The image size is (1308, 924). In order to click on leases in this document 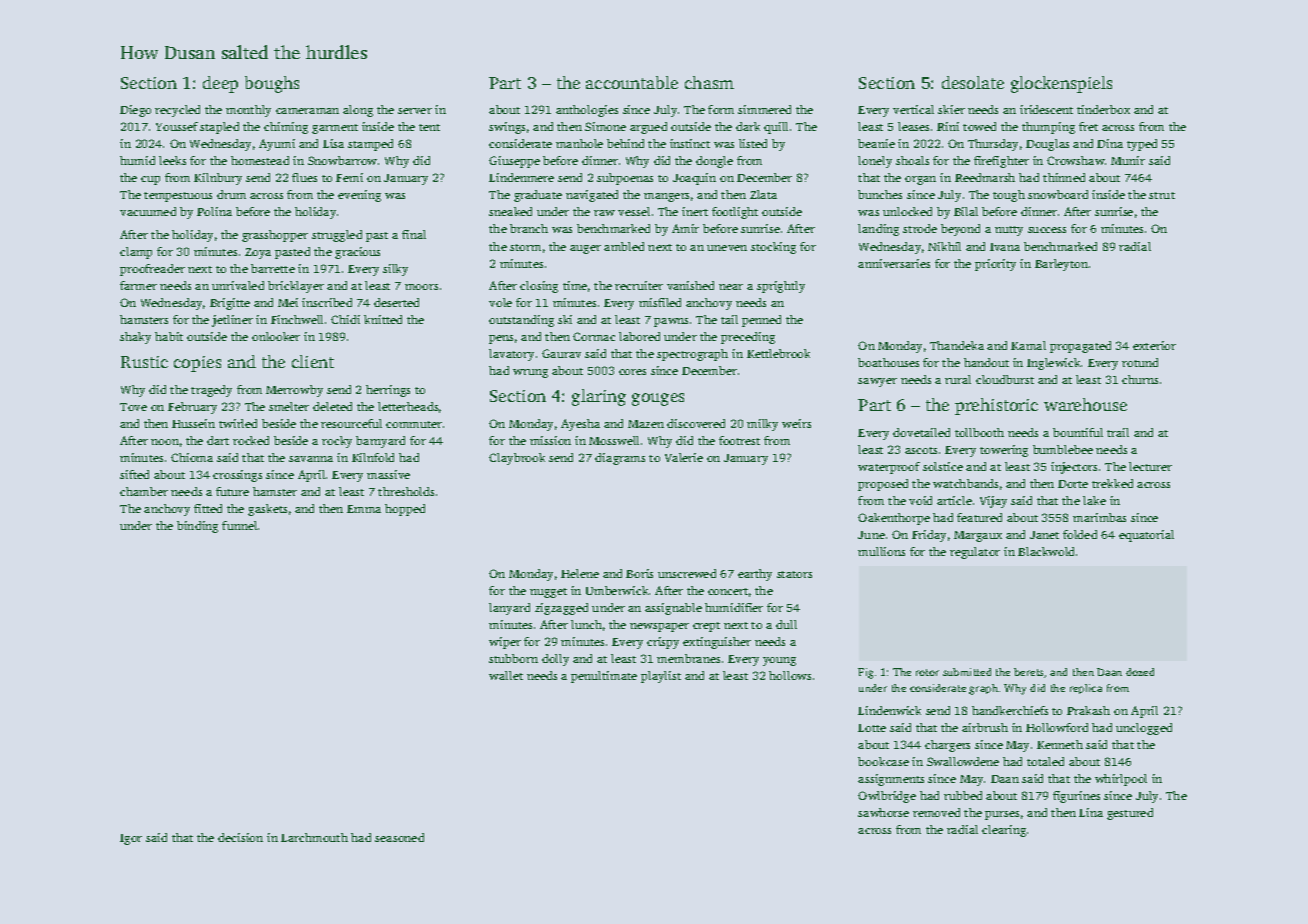, I will do `click(913, 126)`.
